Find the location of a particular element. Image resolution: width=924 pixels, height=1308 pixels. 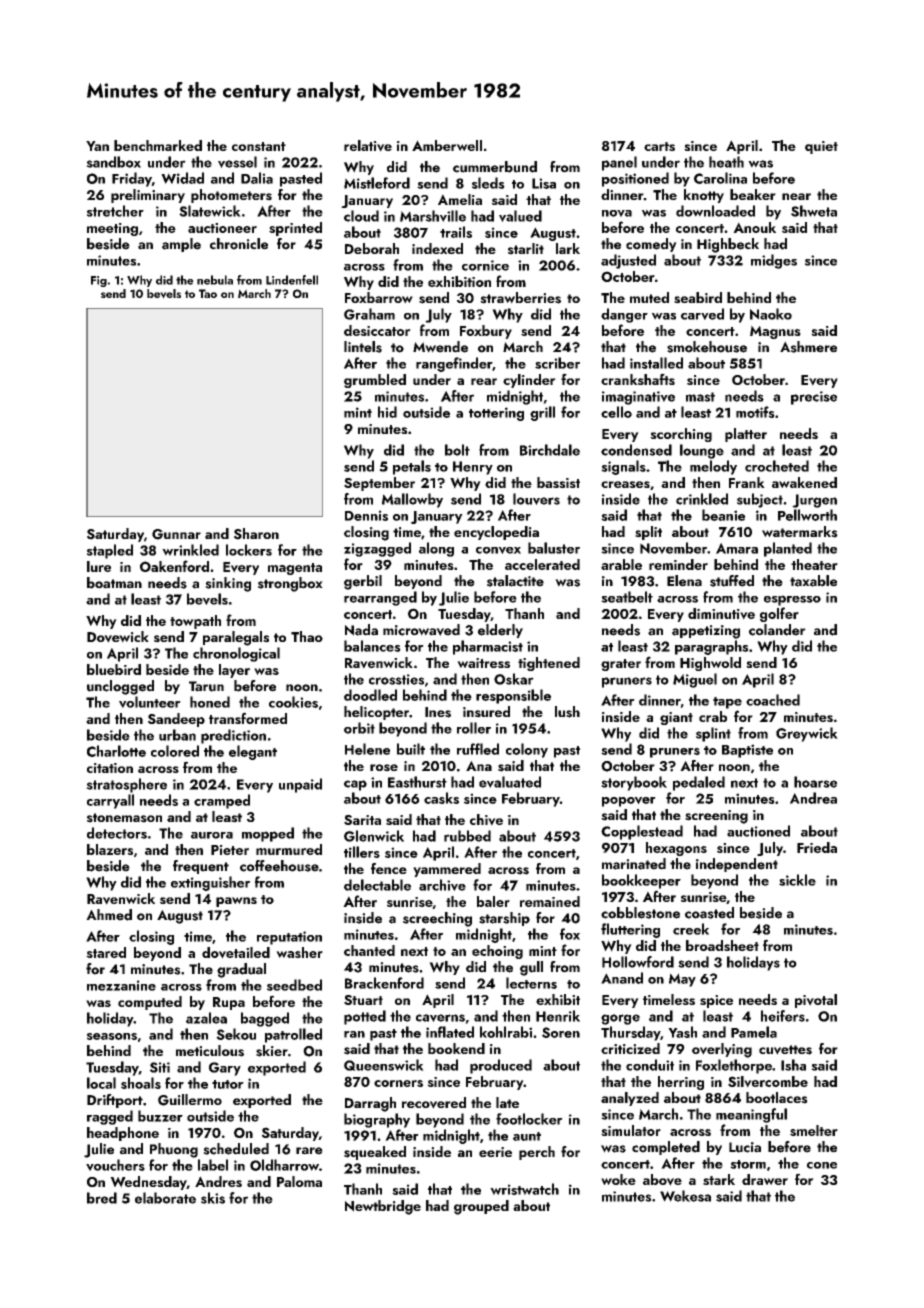

Gunnar is located at coordinates (176, 534).
